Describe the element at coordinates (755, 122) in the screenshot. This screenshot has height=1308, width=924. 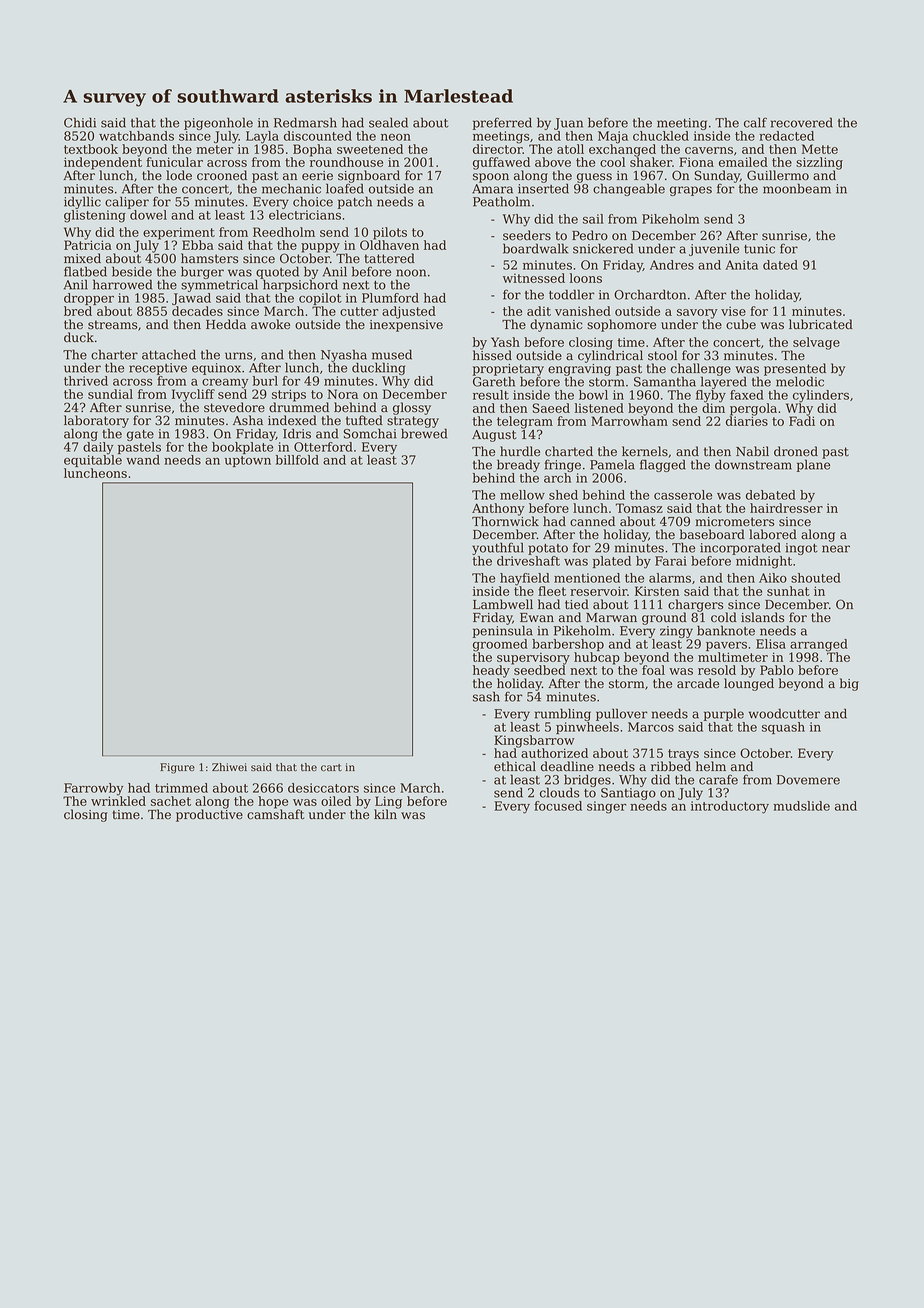
I see `calf` at that location.
